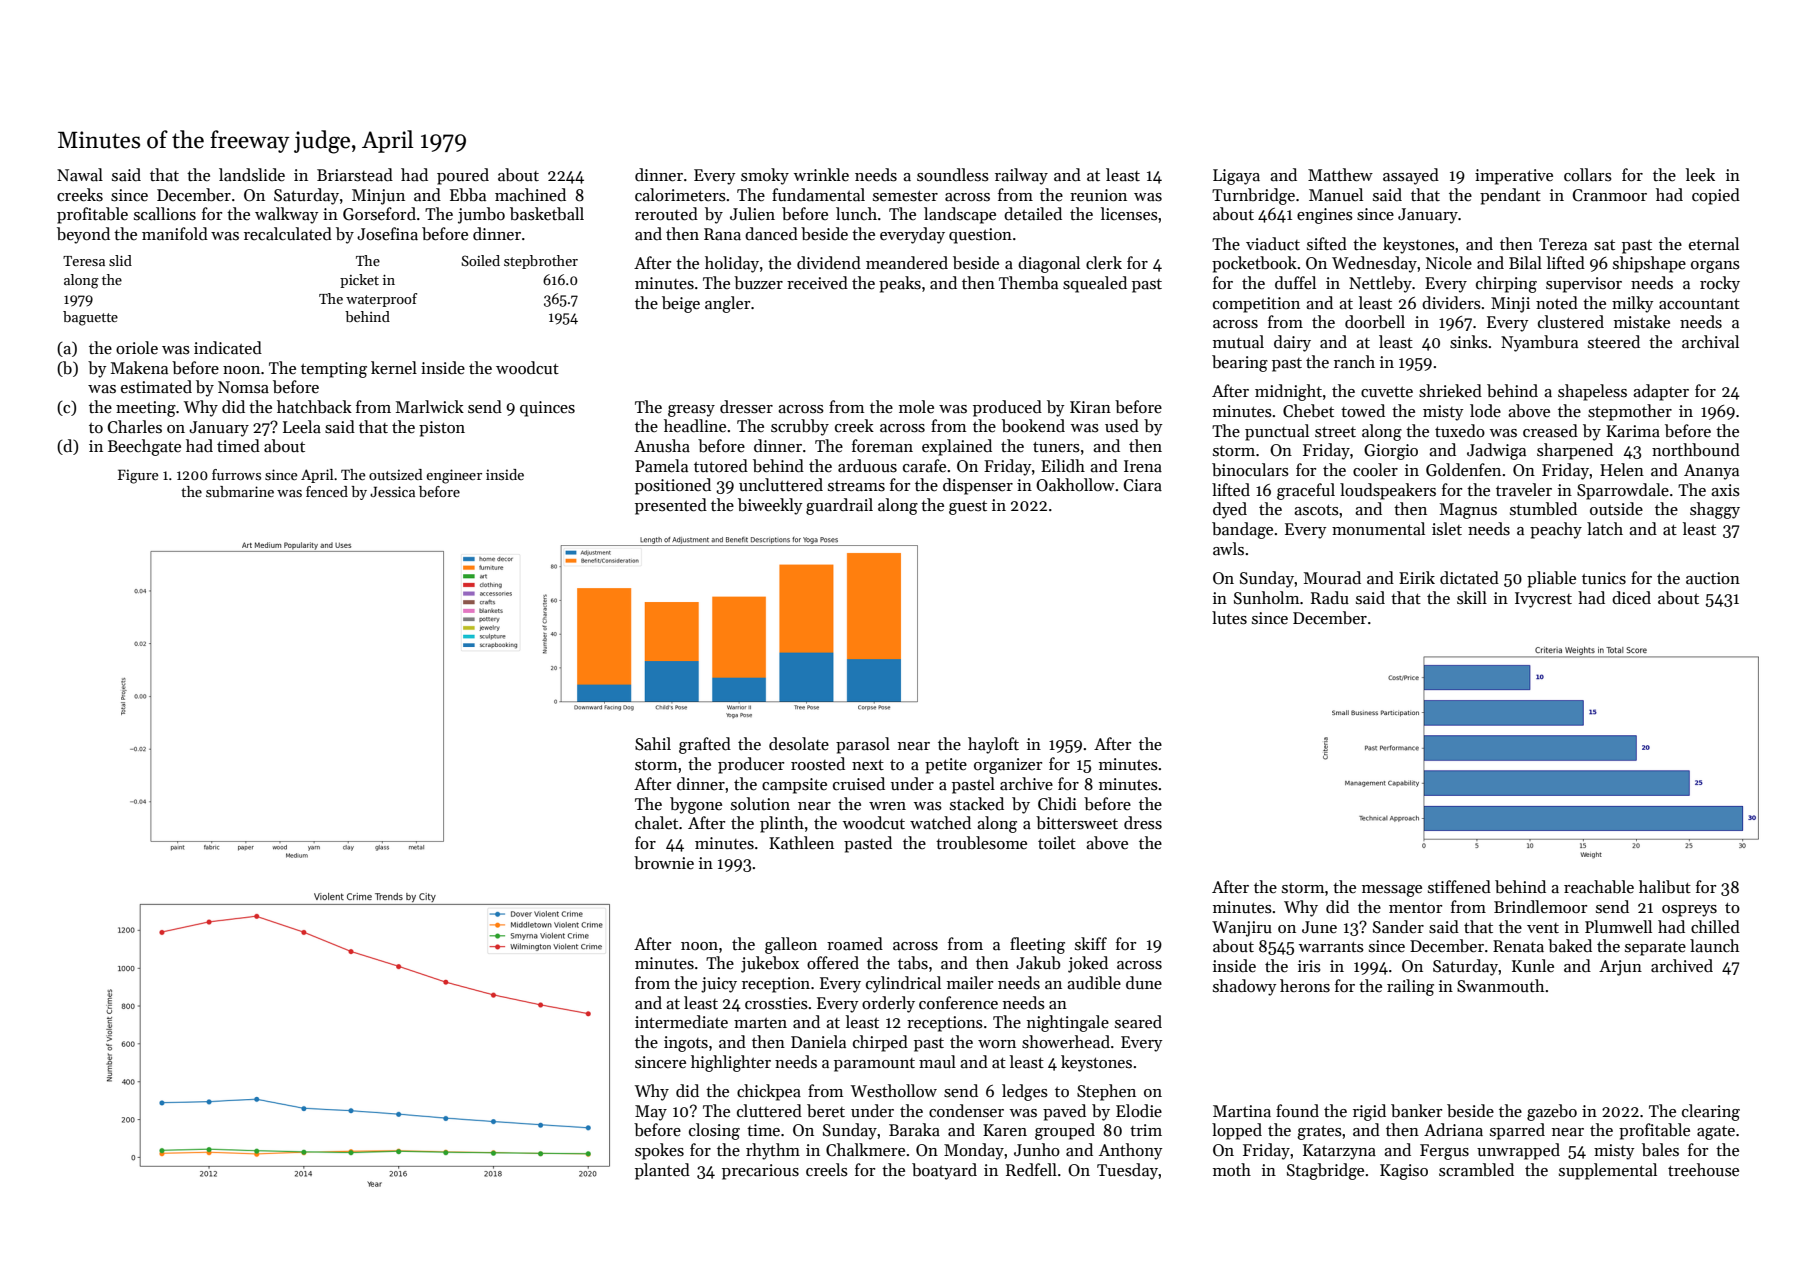  Describe the element at coordinates (1665, 887) in the document. I see `halibut` at that location.
